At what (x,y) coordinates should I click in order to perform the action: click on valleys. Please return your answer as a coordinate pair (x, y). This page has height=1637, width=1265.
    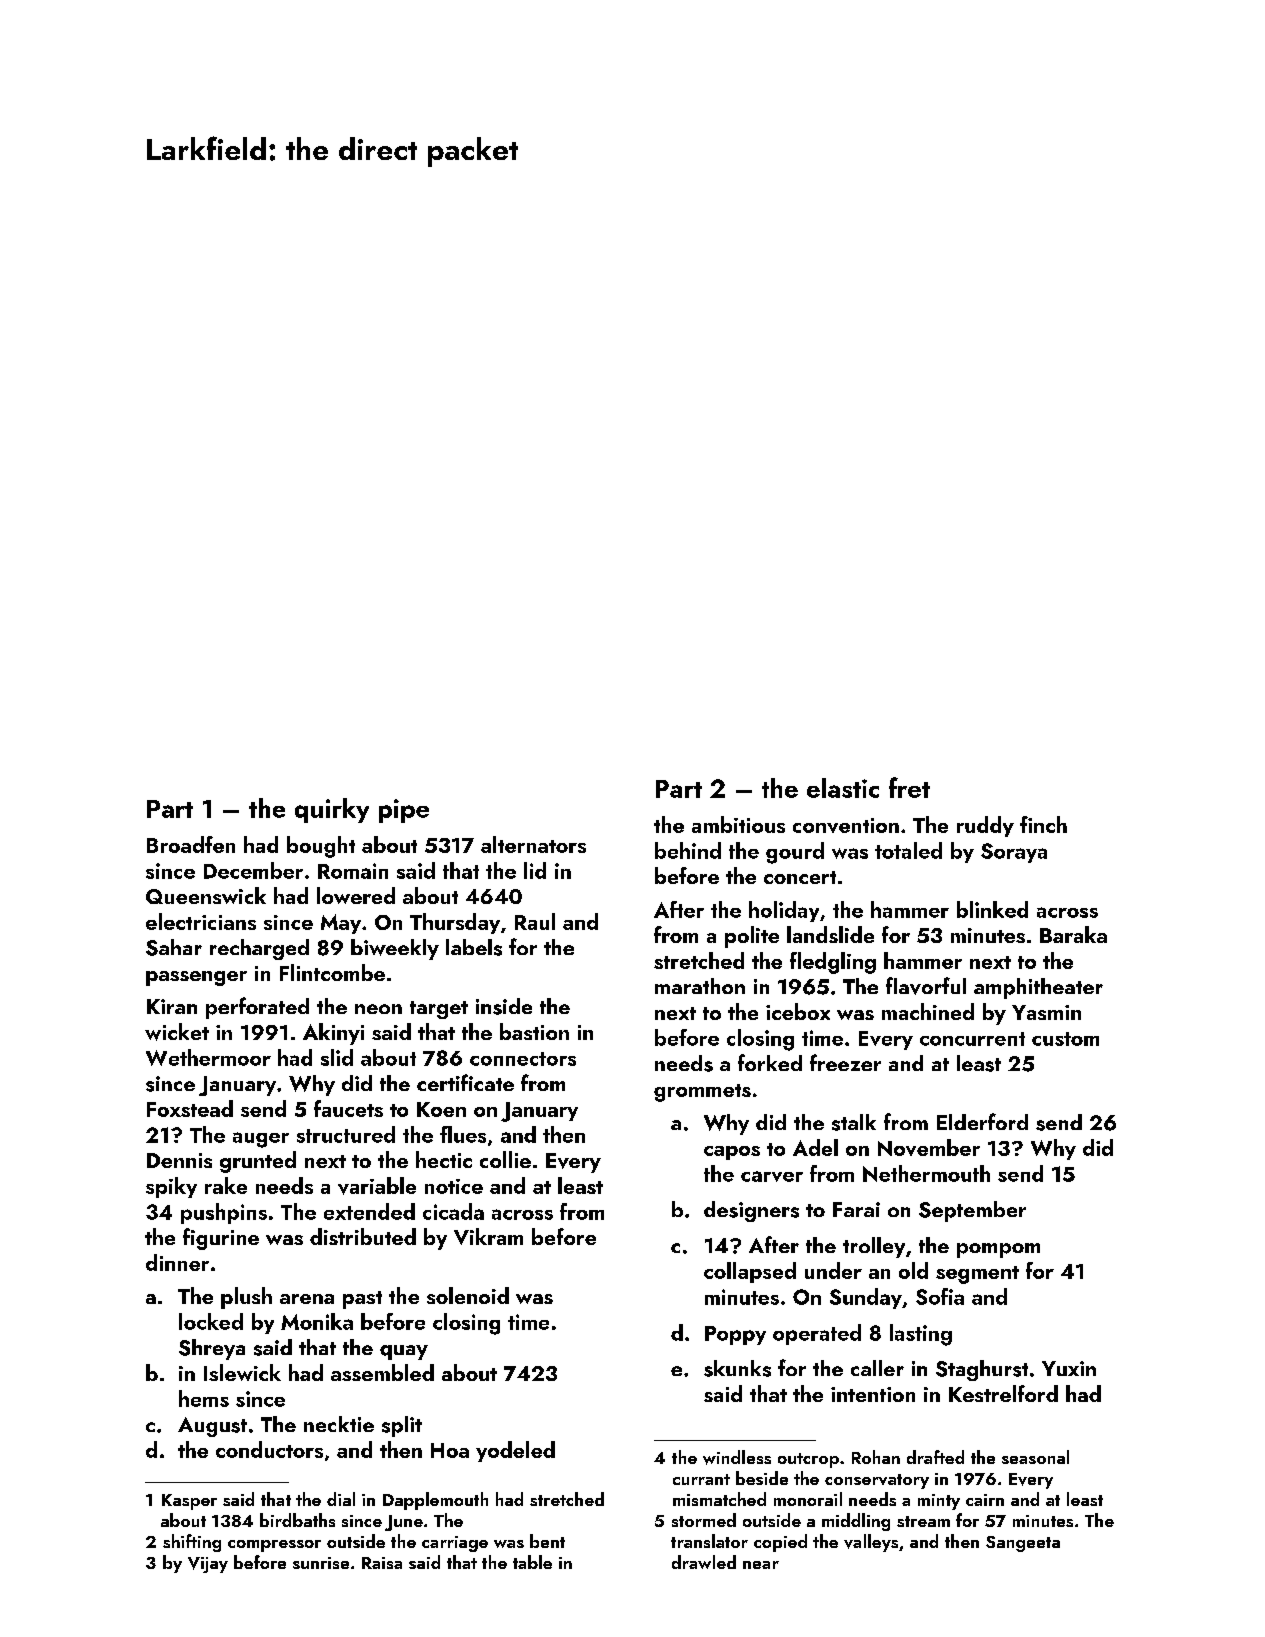
    Looking at the image, I should click on (871, 1543).
